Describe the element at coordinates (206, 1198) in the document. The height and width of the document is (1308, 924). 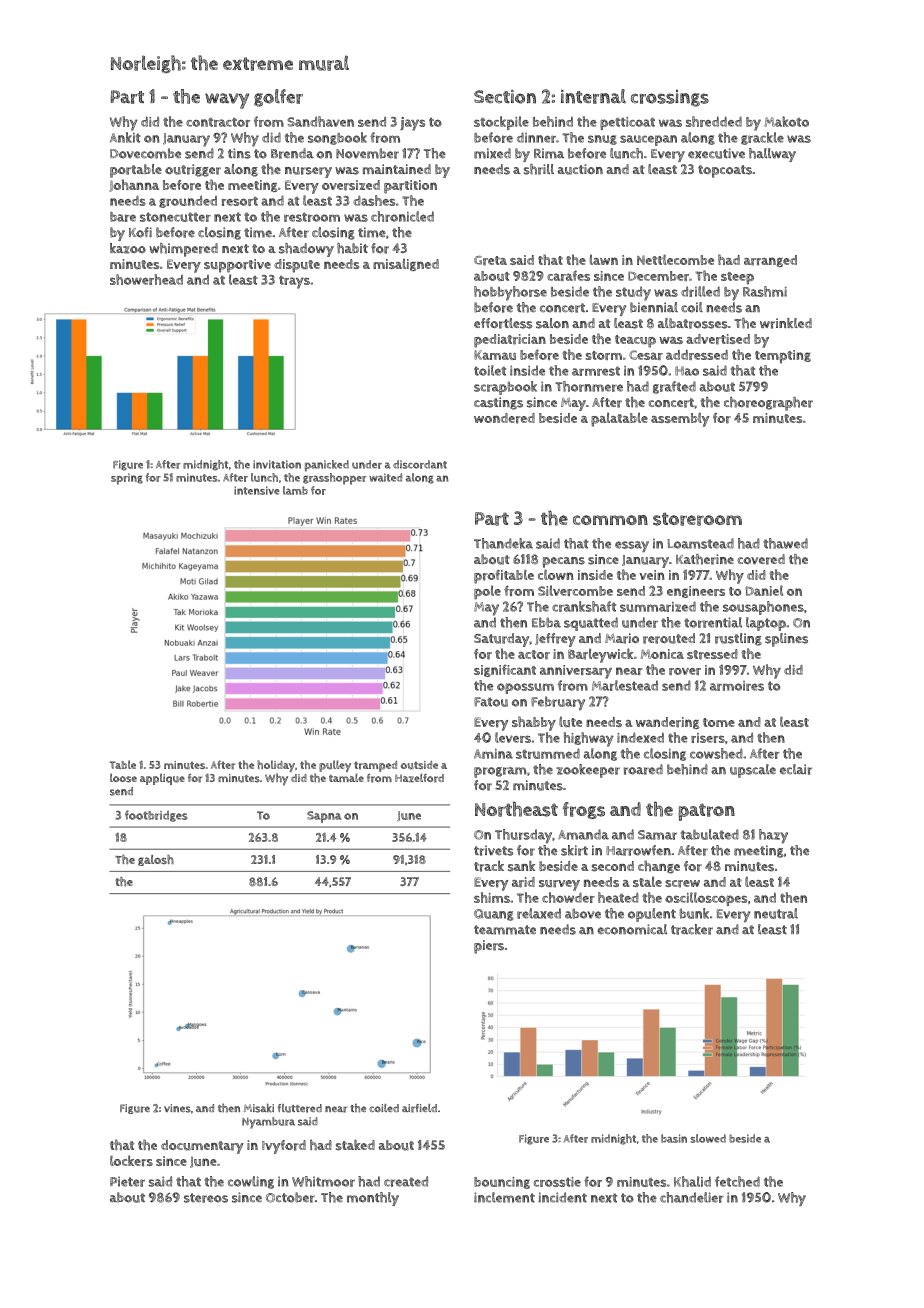
I see `stereos` at that location.
